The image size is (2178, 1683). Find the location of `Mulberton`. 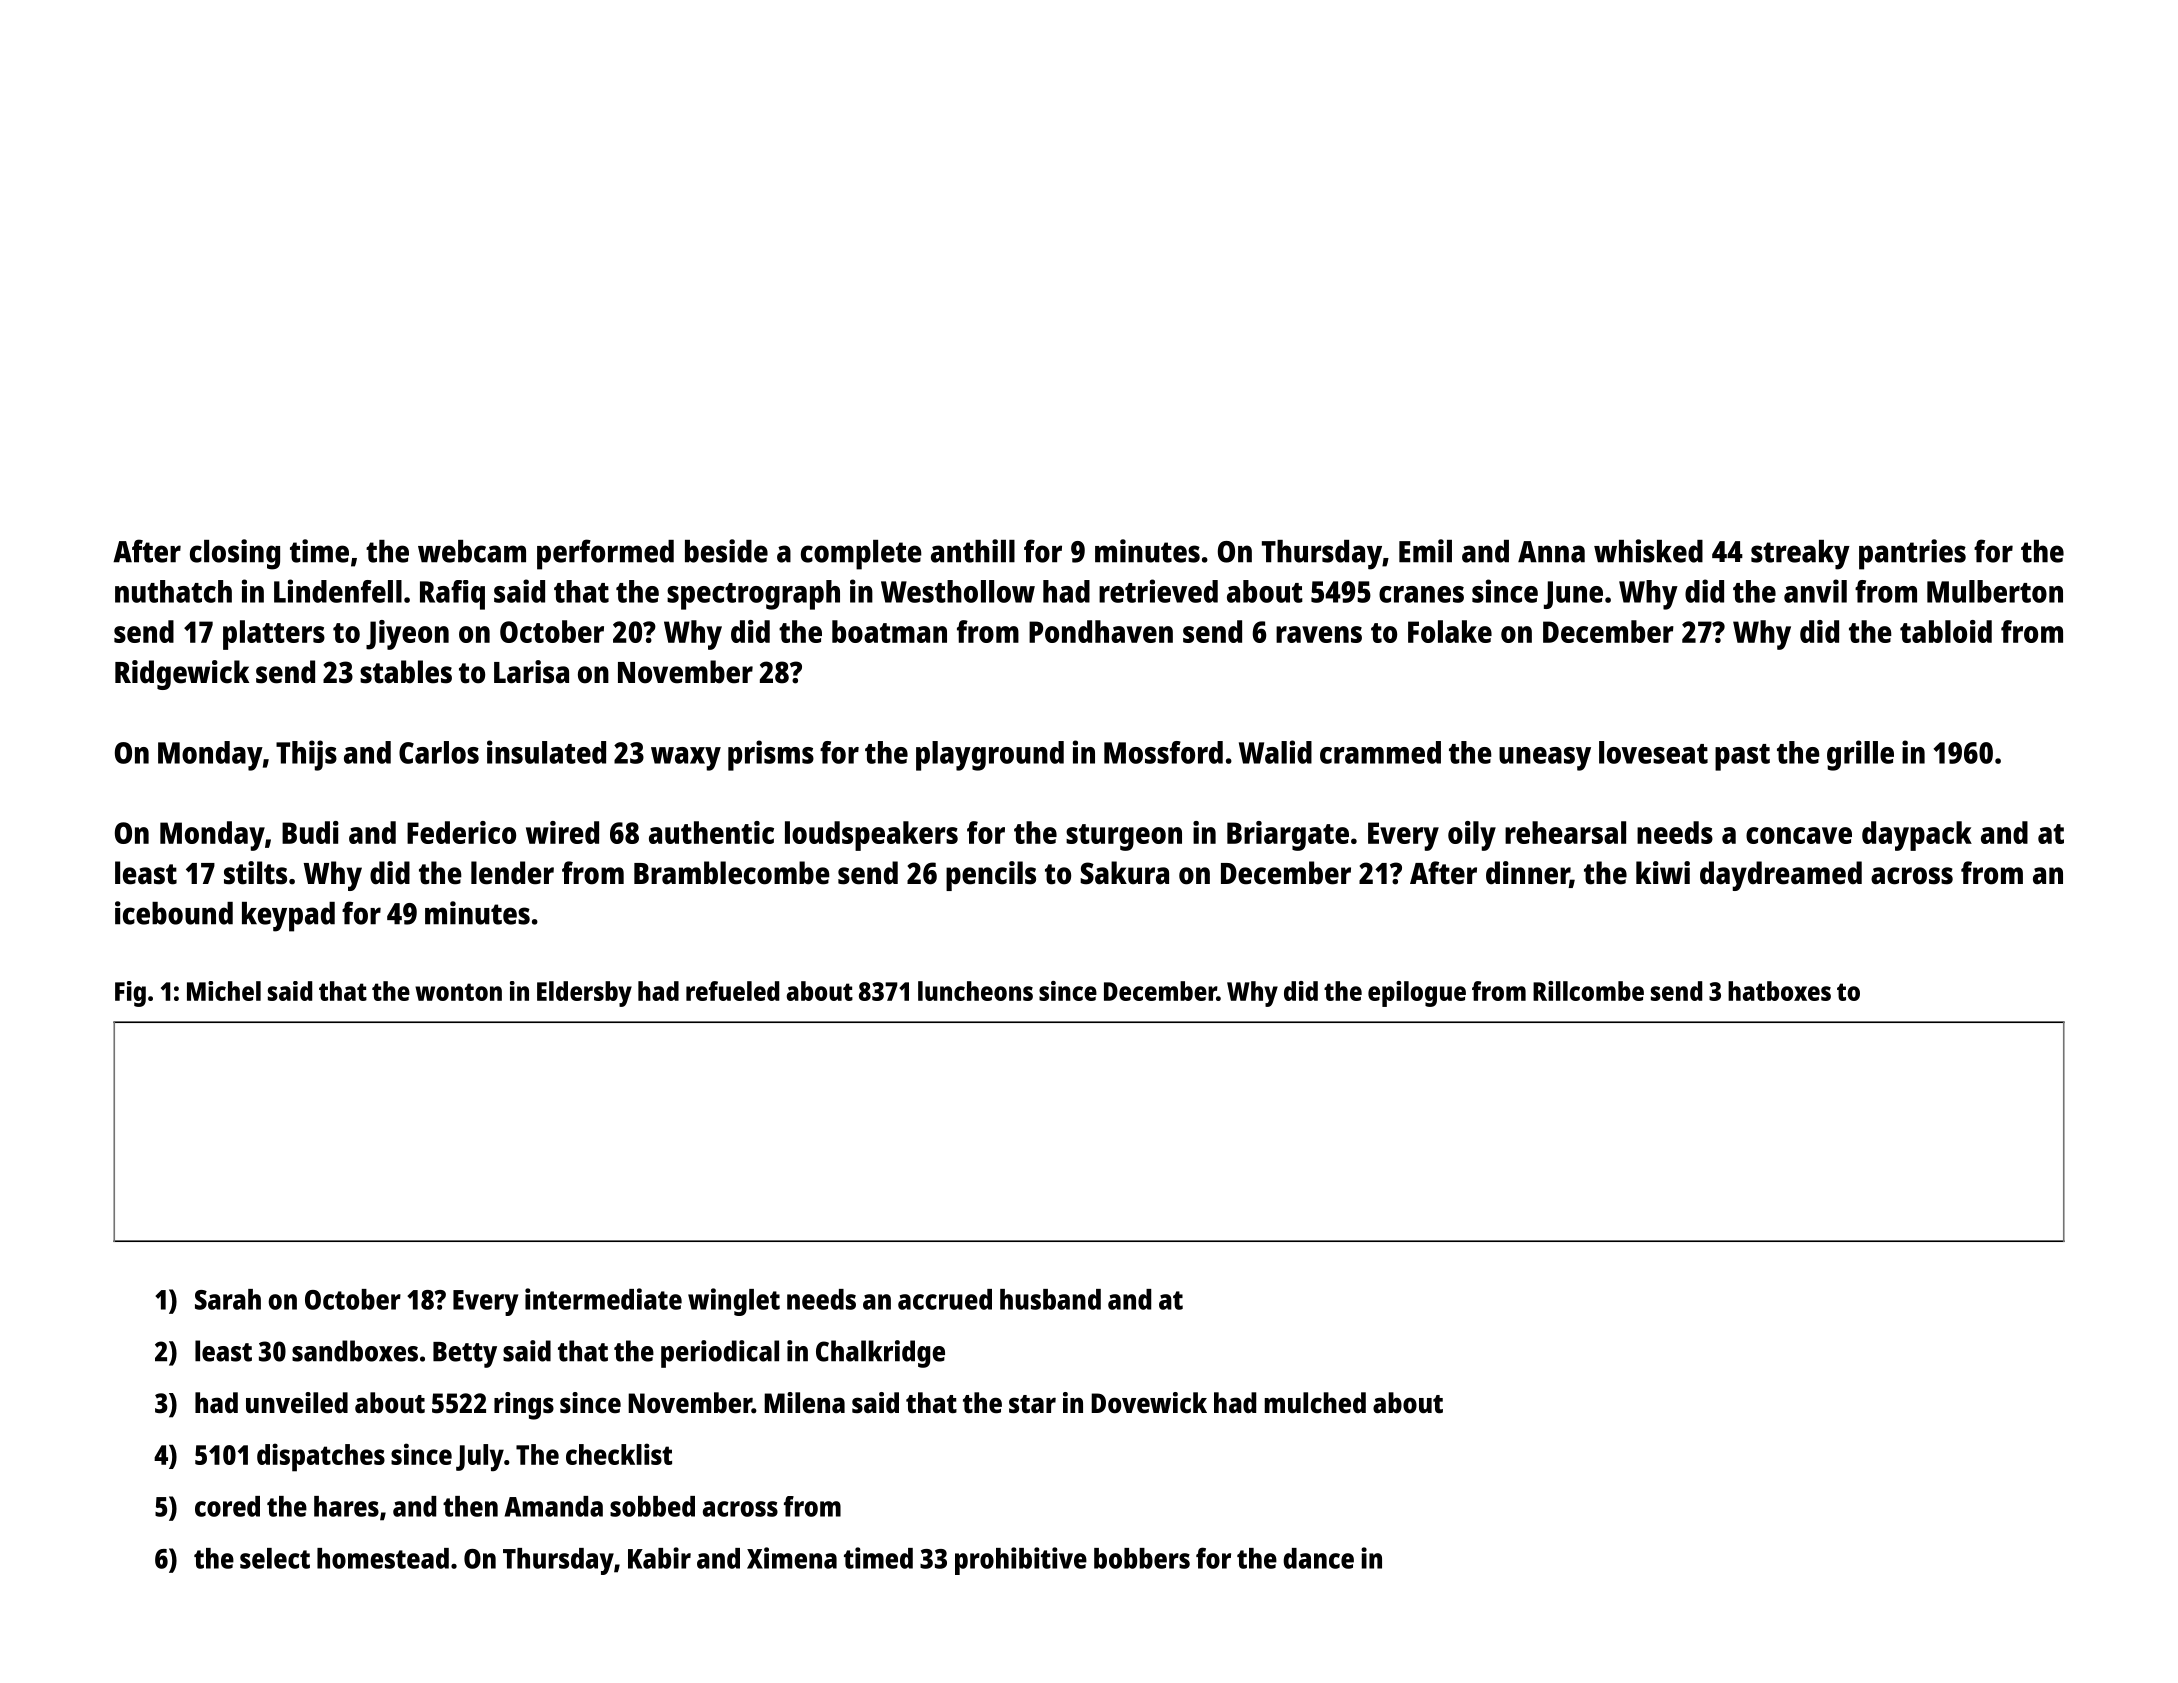

Mulberton is located at coordinates (1995, 591).
